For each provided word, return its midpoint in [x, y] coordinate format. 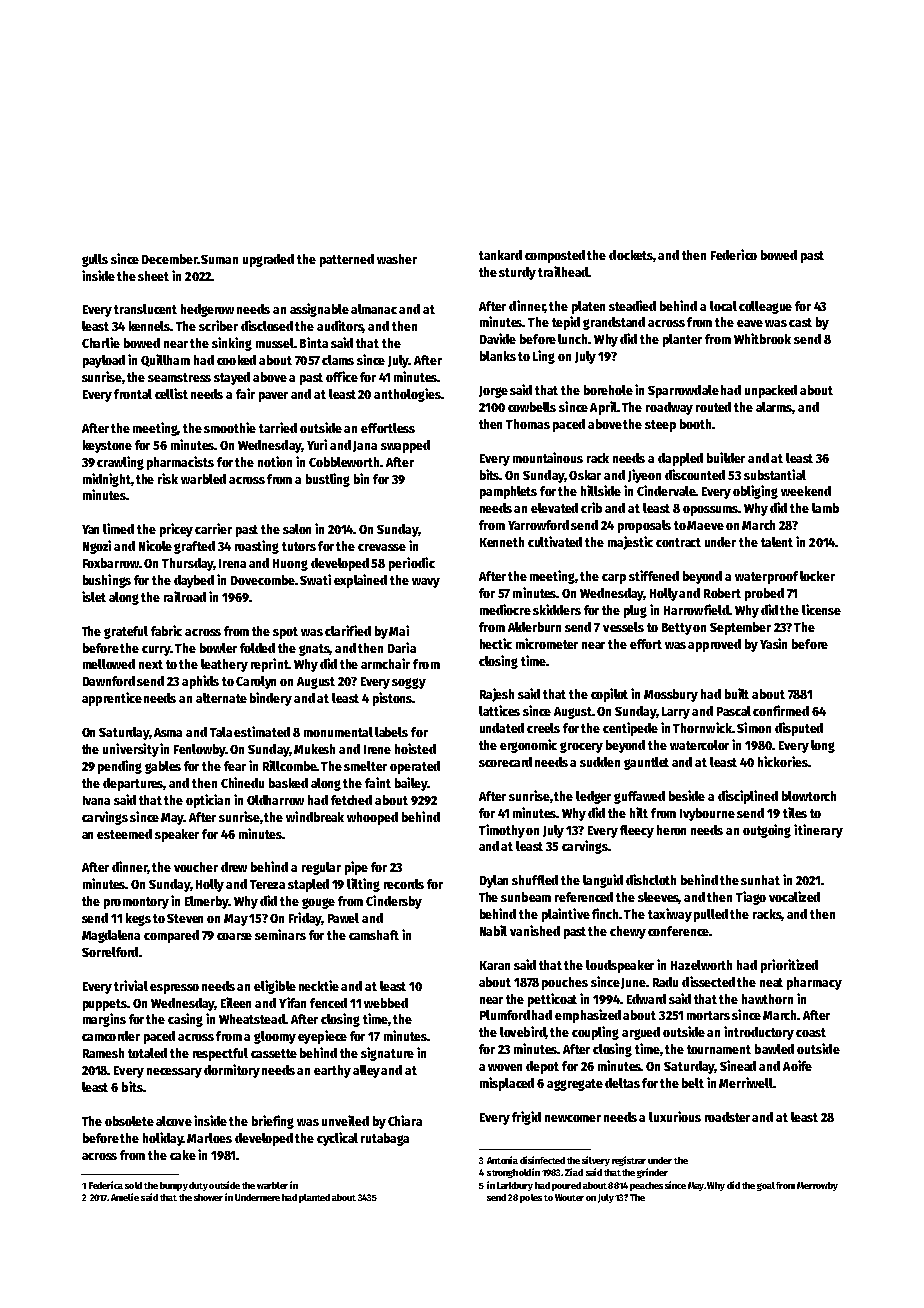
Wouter [569, 1197]
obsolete [129, 1121]
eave [750, 323]
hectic [496, 643]
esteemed [124, 834]
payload [104, 361]
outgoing [767, 831]
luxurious [675, 1116]
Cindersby [394, 902]
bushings [107, 581]
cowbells [532, 407]
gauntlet [646, 763]
